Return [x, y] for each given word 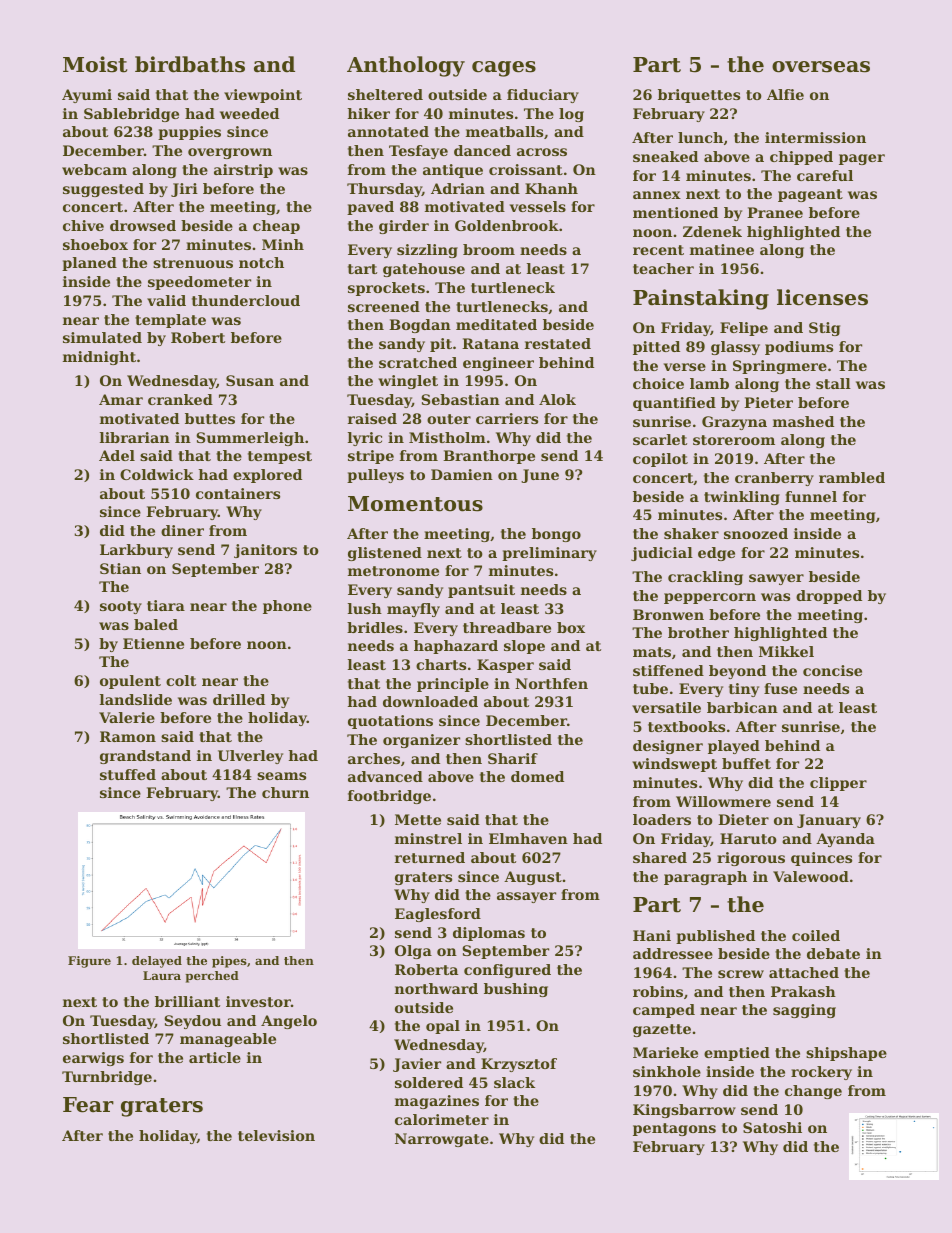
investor [258, 1001]
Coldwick [157, 474]
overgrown [230, 153]
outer [449, 419]
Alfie [785, 94]
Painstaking [701, 299]
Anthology [406, 66]
